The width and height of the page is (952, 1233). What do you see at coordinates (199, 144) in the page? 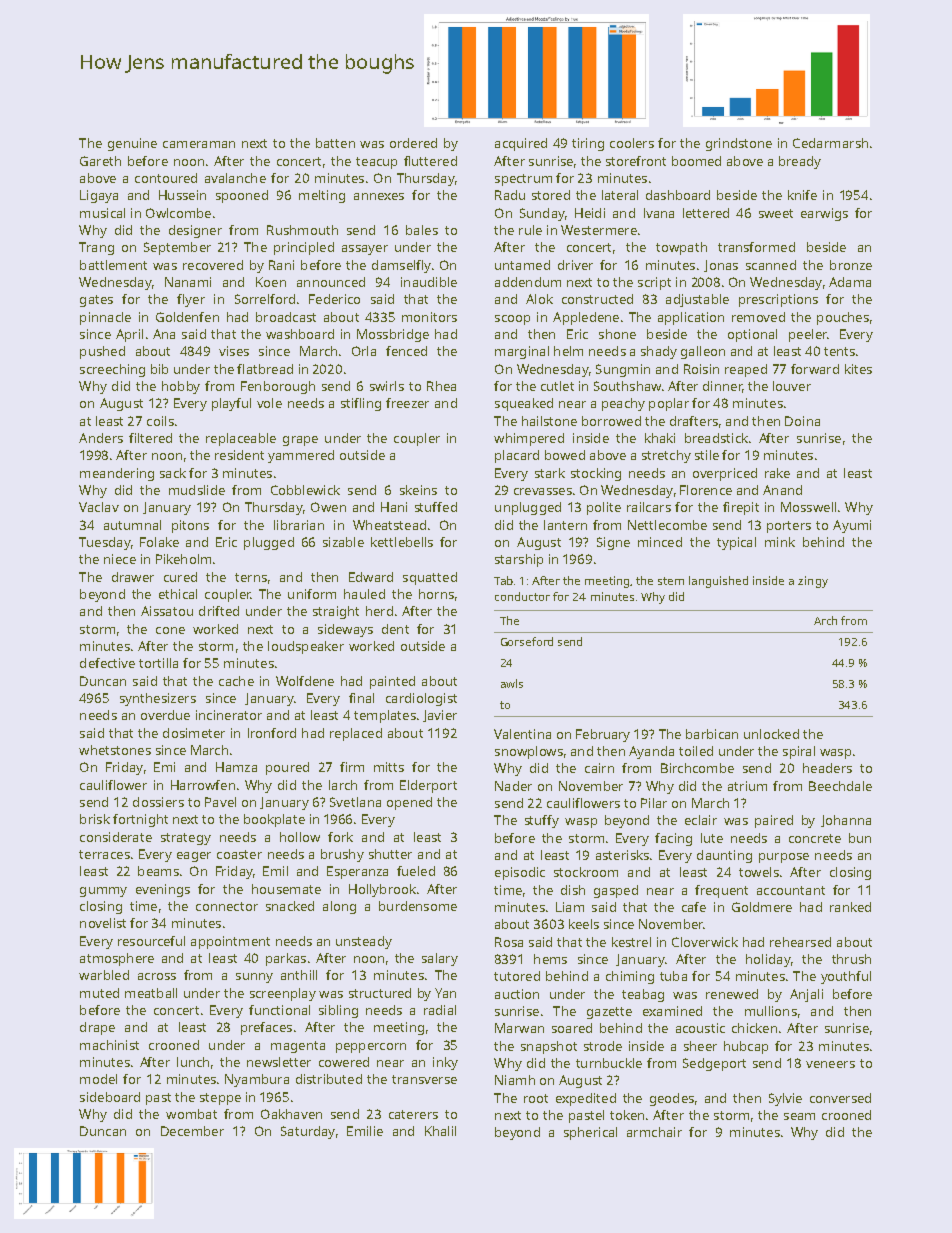
I see `cameraman` at bounding box center [199, 144].
